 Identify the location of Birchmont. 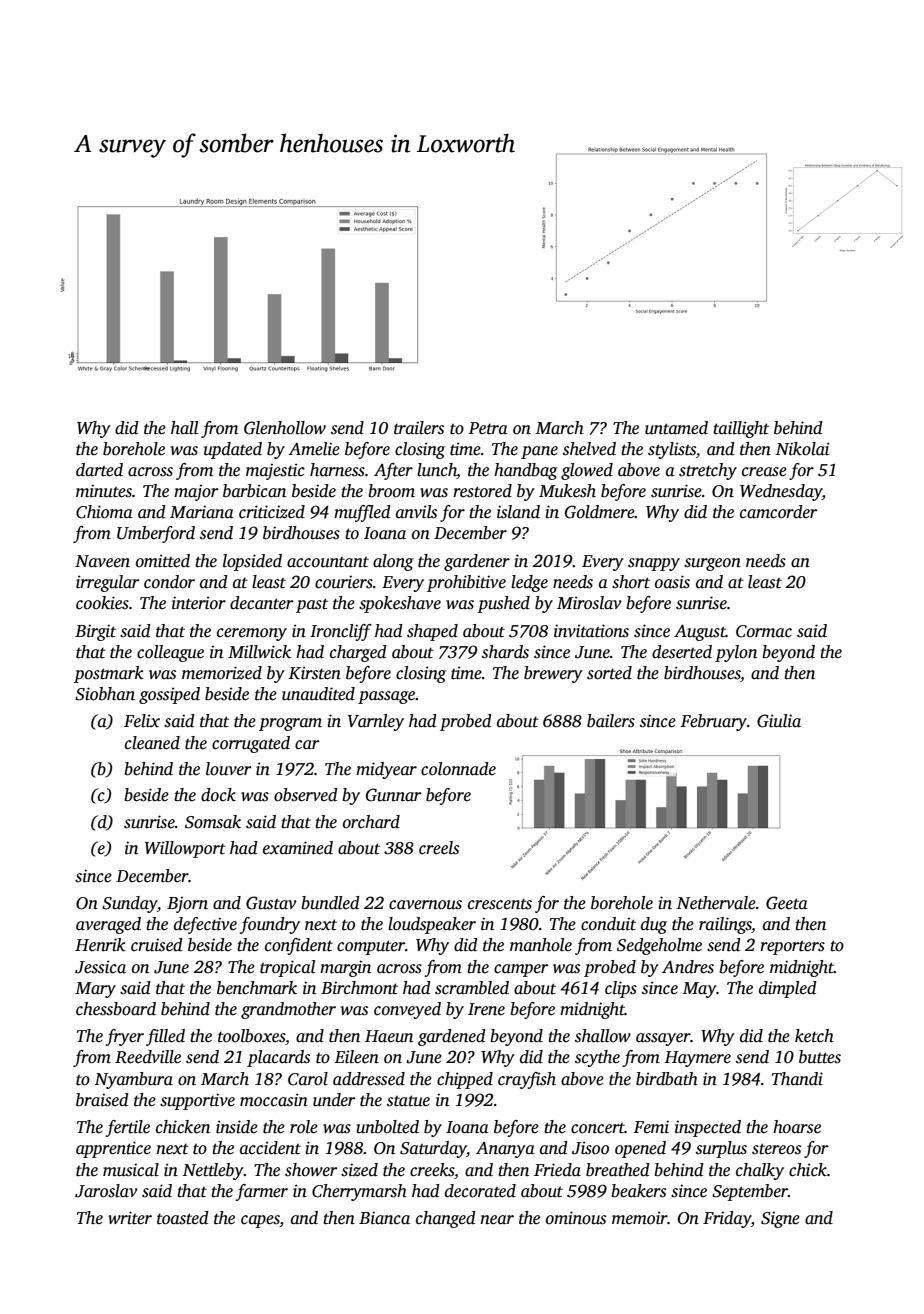
(359, 988).
